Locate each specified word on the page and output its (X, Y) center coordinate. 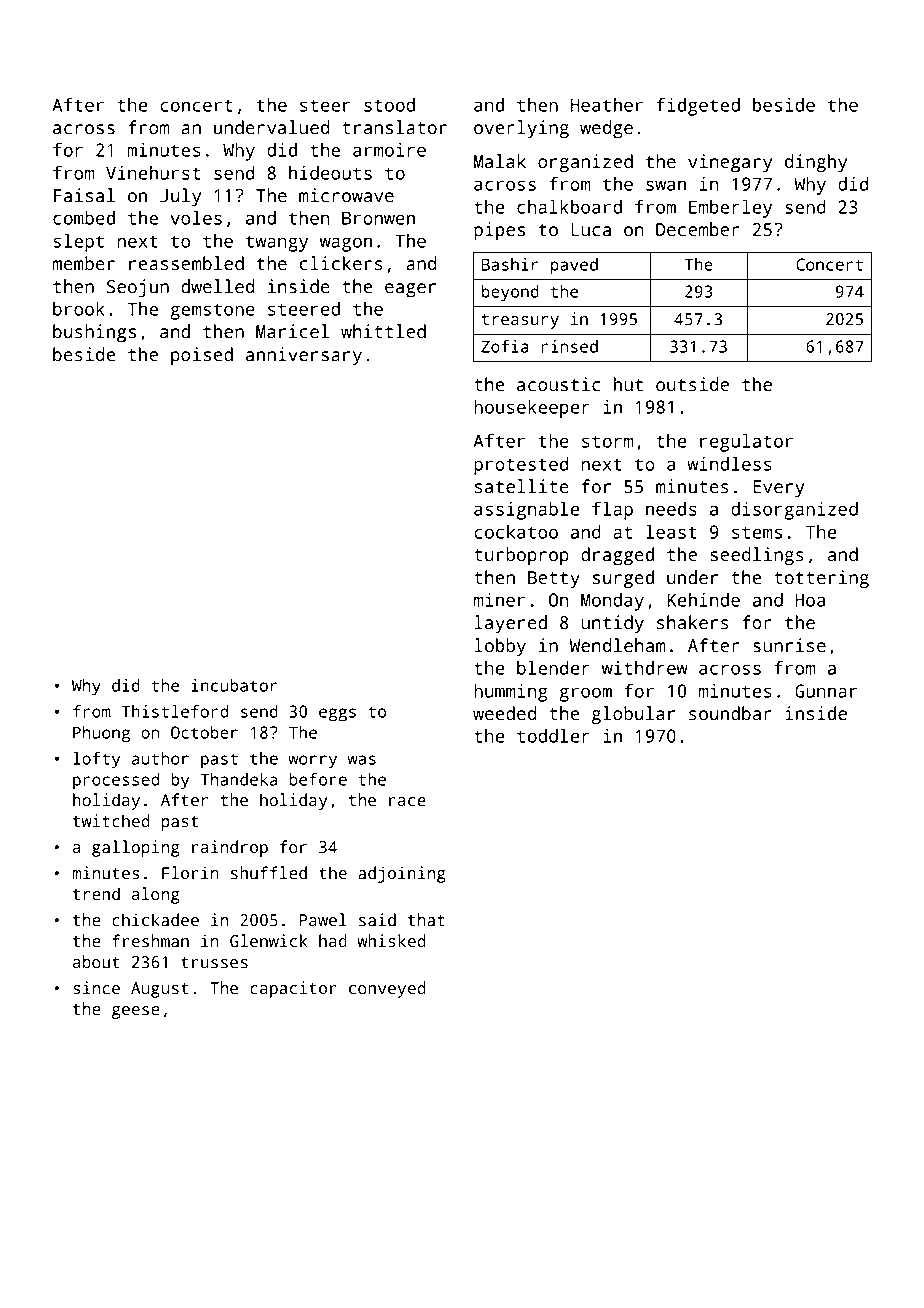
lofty (96, 760)
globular (633, 715)
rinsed (569, 346)
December (698, 229)
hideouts (330, 173)
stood (389, 105)
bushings (94, 333)
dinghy (816, 163)
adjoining (402, 874)
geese (136, 1012)
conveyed (387, 989)
